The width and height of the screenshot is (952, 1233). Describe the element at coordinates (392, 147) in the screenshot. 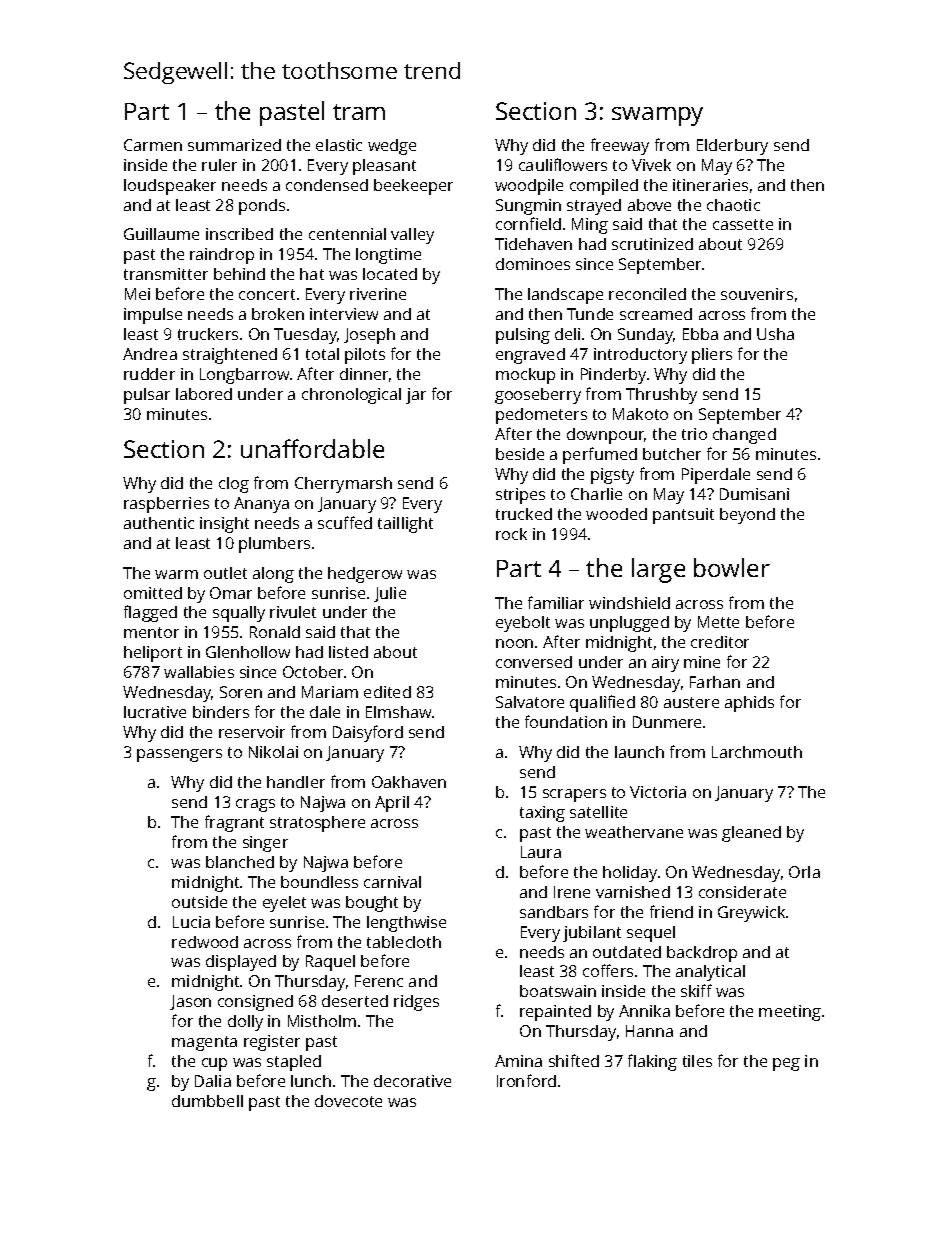

I see `wedge` at that location.
